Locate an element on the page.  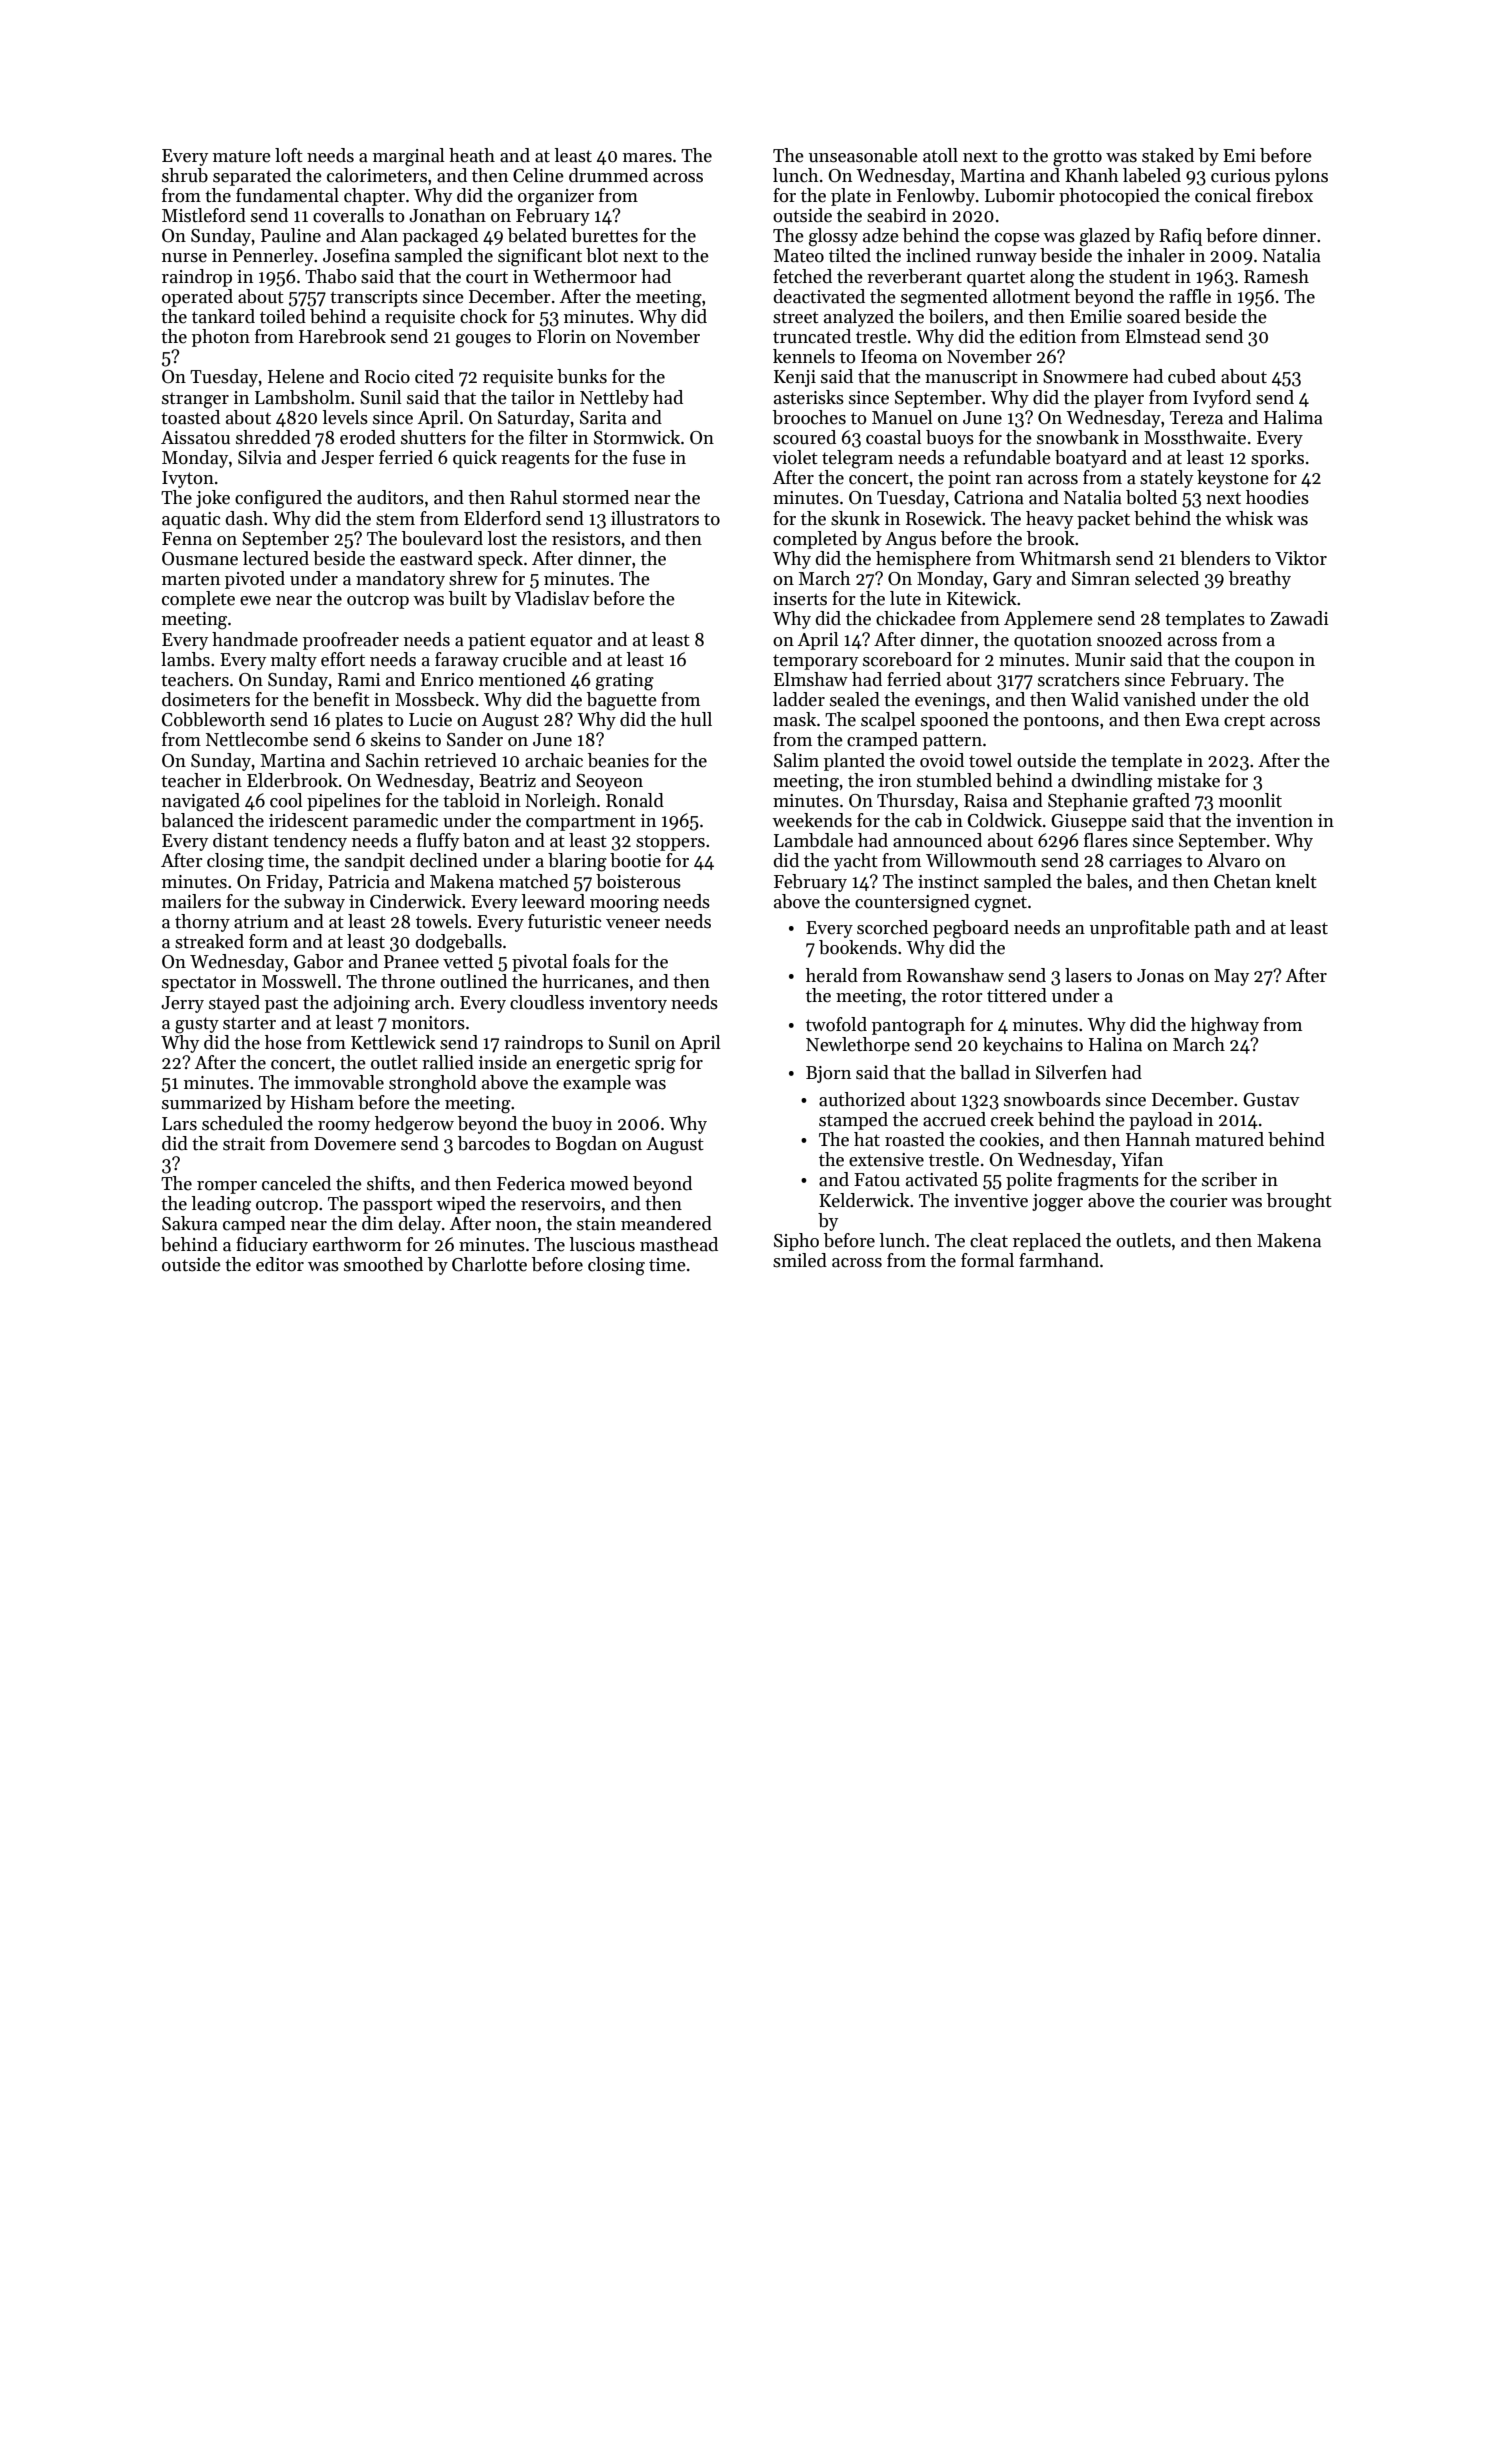
smiled is located at coordinates (800, 1260).
